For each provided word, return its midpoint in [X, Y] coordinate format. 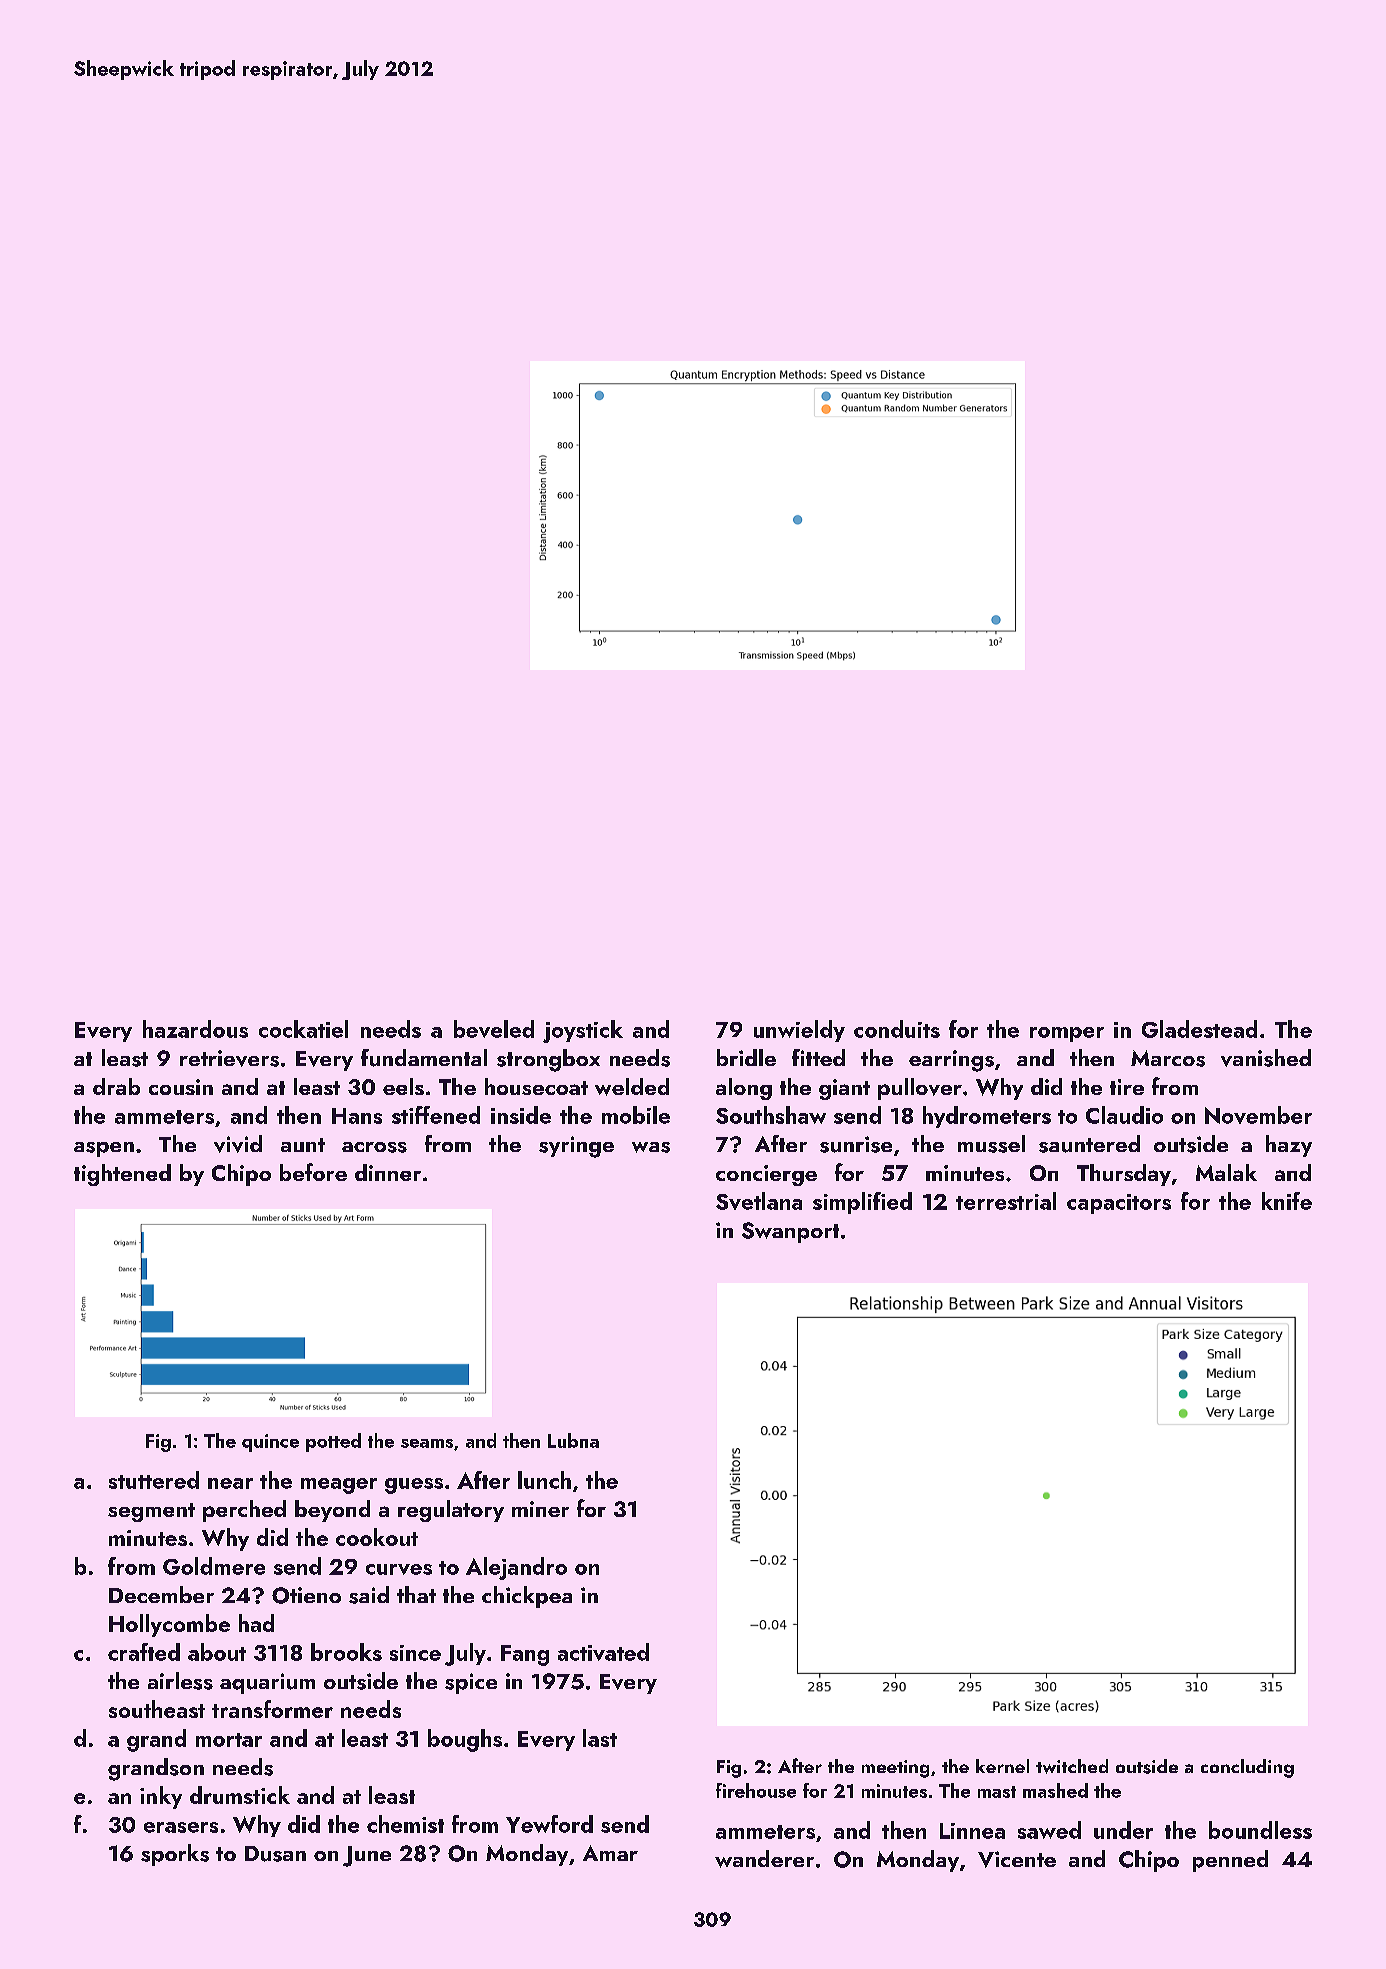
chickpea [527, 1597]
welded [632, 1087]
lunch [544, 1480]
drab [116, 1086]
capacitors [1119, 1204]
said [369, 1595]
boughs [465, 1740]
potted [333, 1442]
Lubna [573, 1440]
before [313, 1172]
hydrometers [987, 1117]
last [600, 1738]
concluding [1247, 1768]
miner [540, 1509]
